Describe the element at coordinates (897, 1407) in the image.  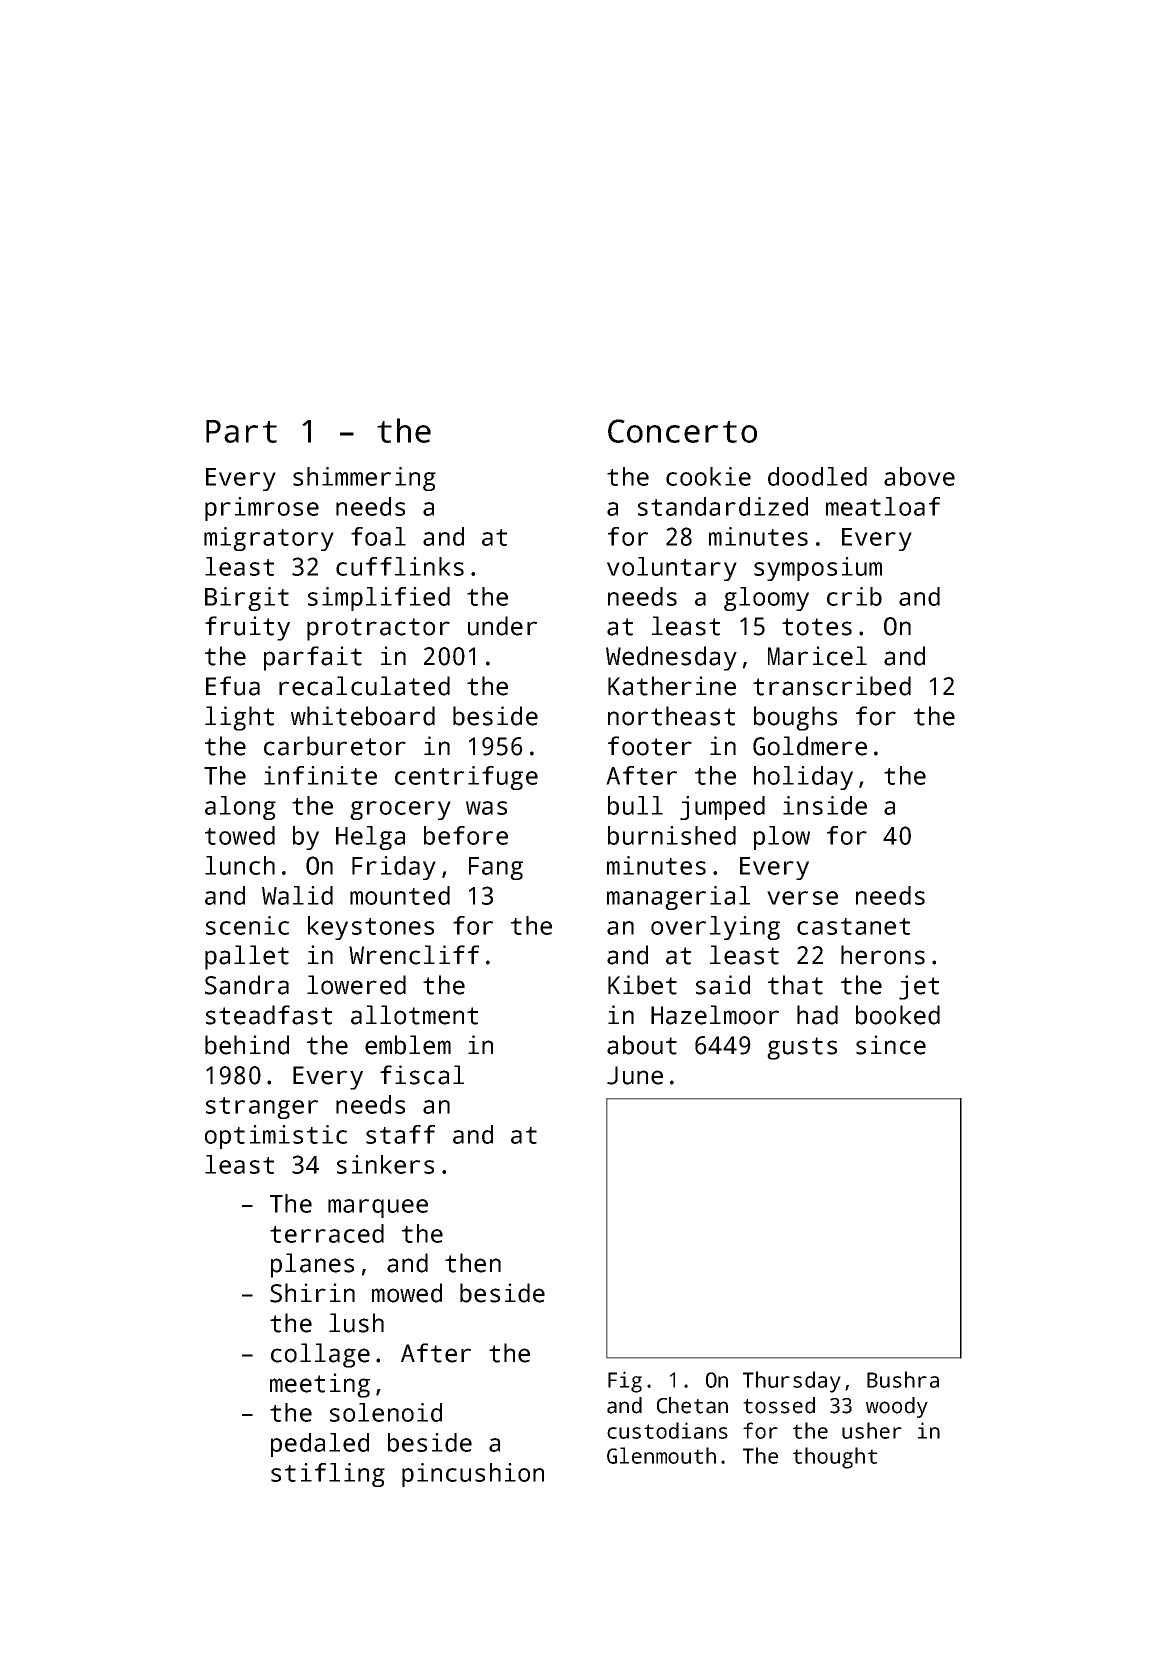
I see `woody` at that location.
